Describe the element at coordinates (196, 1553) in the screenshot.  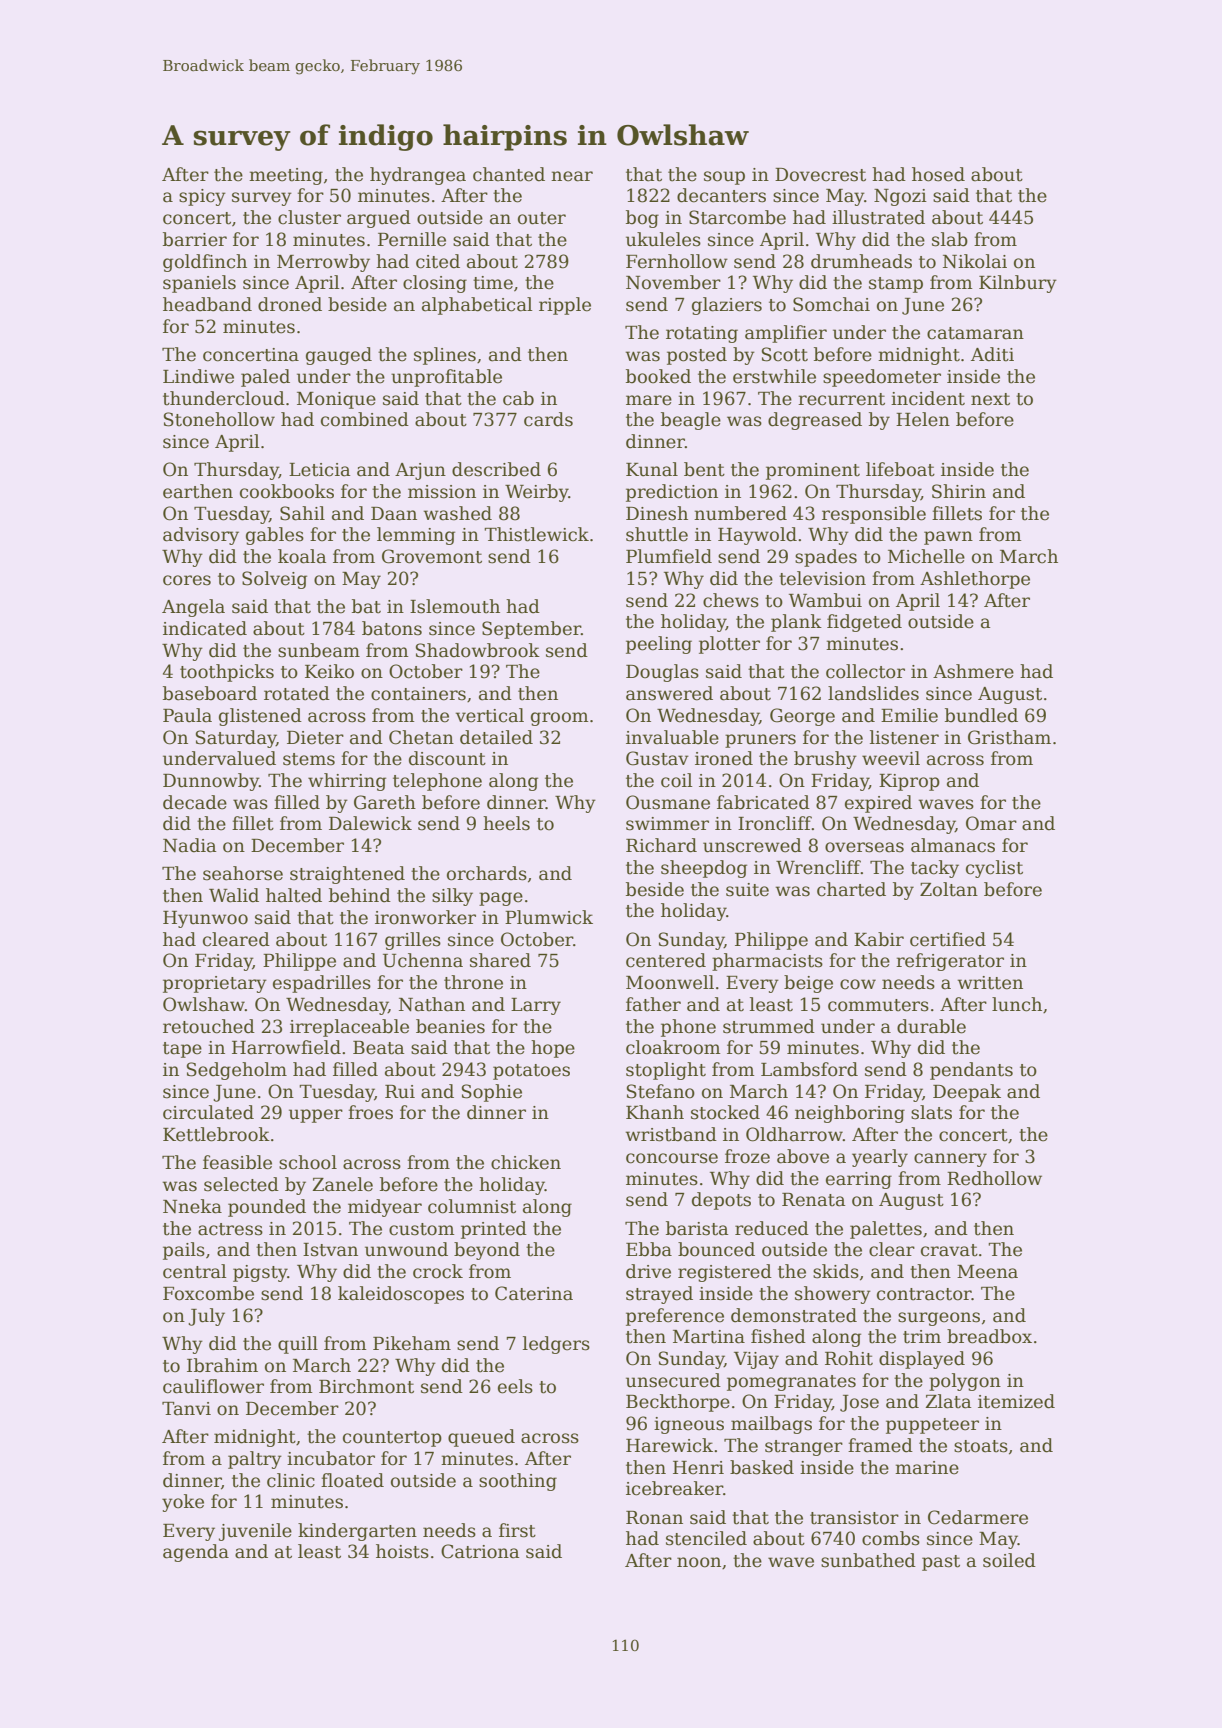
I see `agenda` at that location.
